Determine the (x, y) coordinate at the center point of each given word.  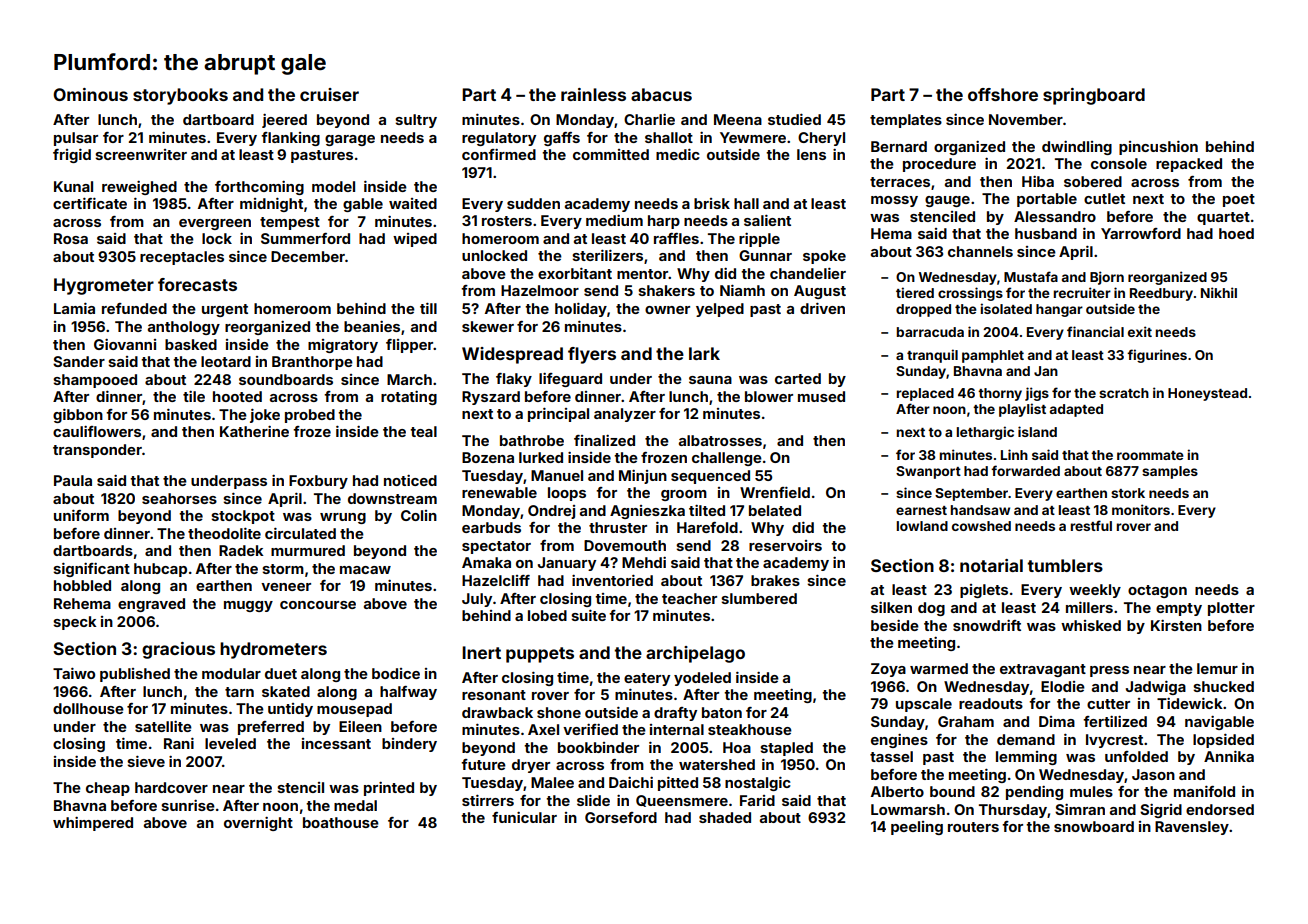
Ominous (90, 94)
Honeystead (1207, 394)
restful (1091, 525)
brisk (712, 203)
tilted (707, 510)
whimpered (93, 824)
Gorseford (621, 817)
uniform (81, 515)
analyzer (625, 415)
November (1026, 119)
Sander (79, 361)
